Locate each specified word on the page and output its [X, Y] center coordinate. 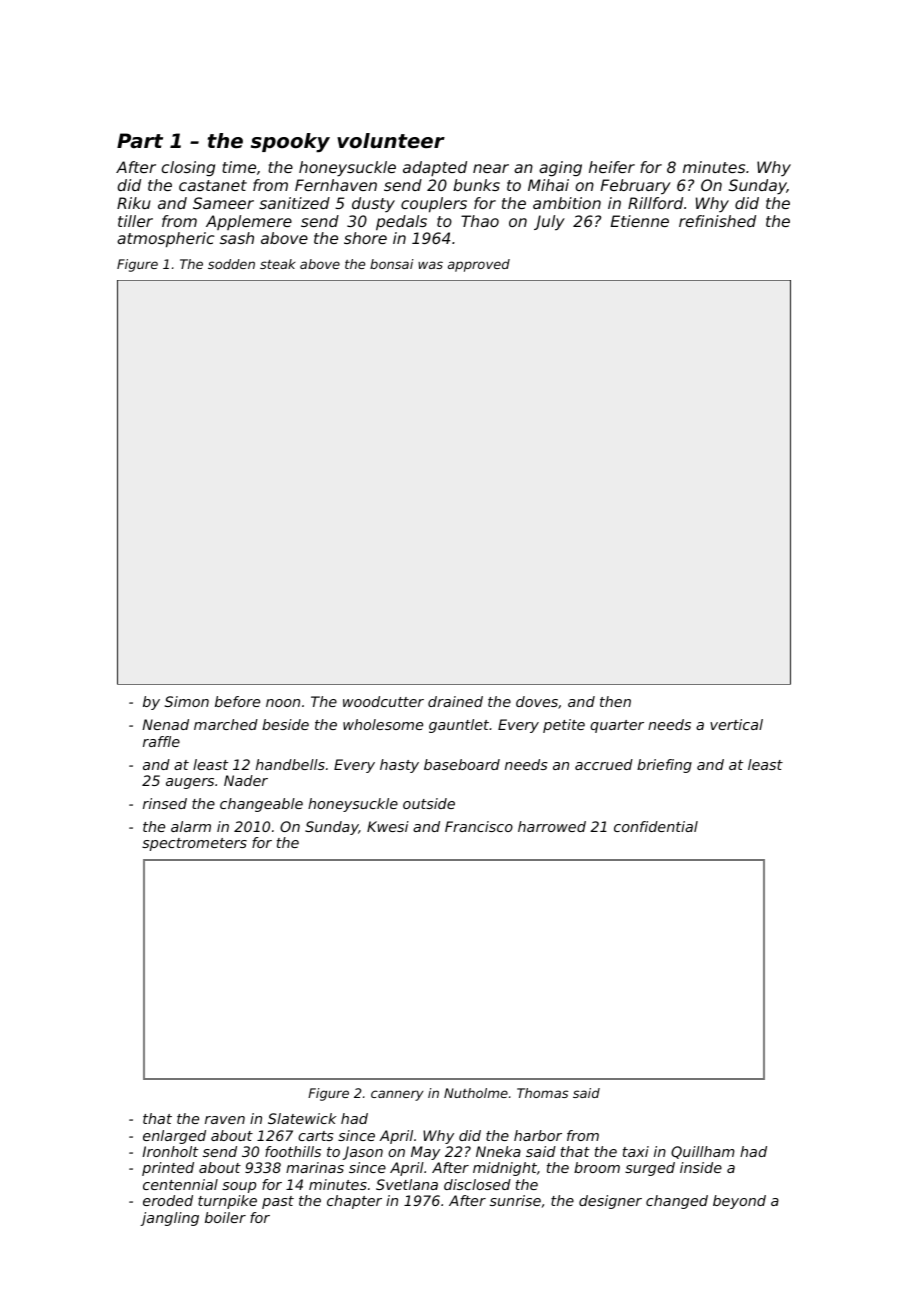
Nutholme [476, 1093]
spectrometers [194, 844]
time [239, 167]
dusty [373, 204]
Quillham [703, 1152]
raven [225, 1120]
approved [479, 265]
